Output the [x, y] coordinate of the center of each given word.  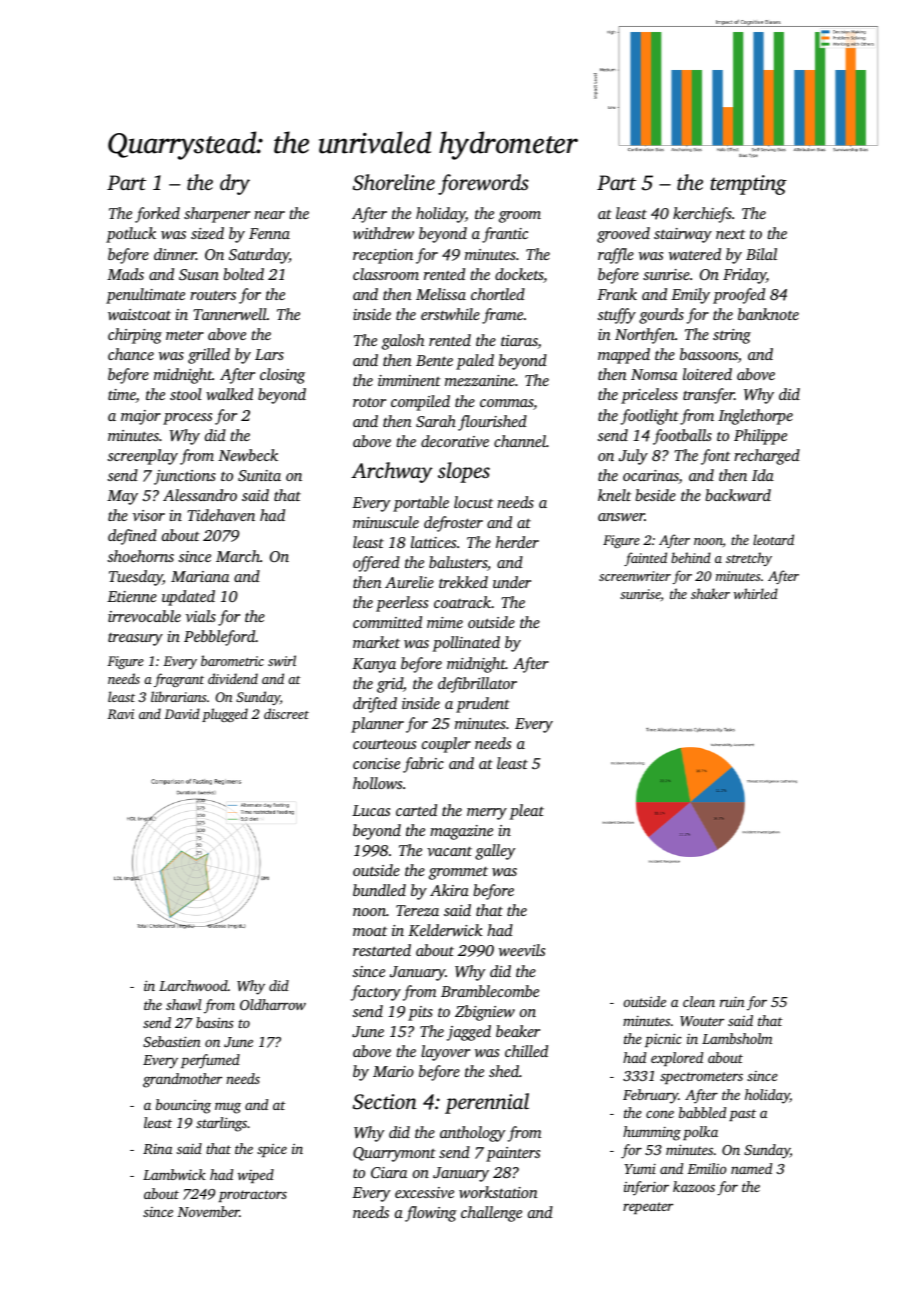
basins [215, 1022]
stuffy [616, 316]
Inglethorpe [755, 417]
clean [699, 1001]
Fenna [269, 233]
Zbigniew [485, 1013]
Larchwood [193, 985]
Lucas [371, 810]
